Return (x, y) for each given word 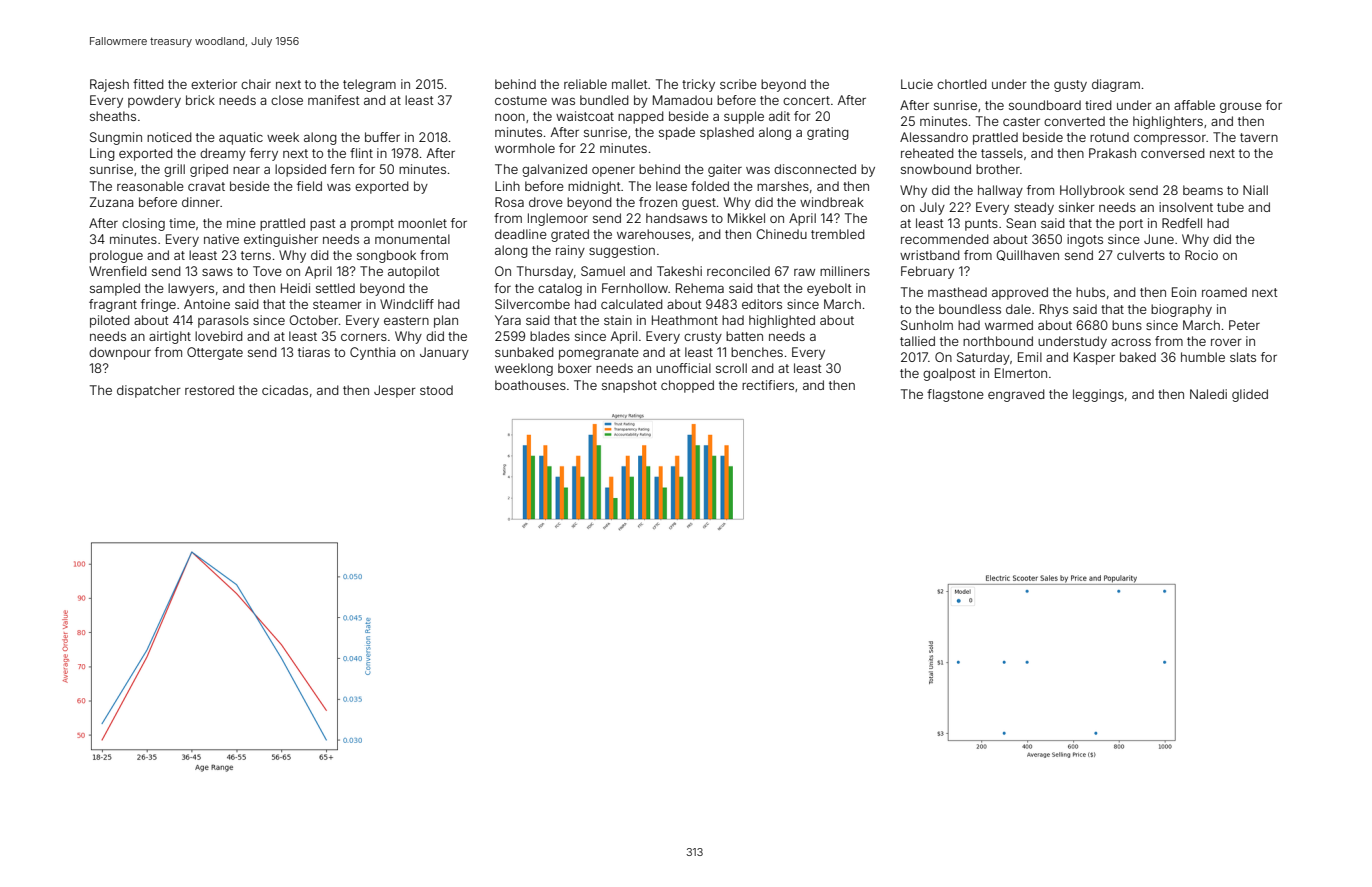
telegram (369, 85)
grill (174, 170)
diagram (1116, 85)
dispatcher (149, 391)
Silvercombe (532, 304)
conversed (1173, 153)
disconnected (815, 169)
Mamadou (682, 100)
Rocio (1201, 255)
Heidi (295, 288)
